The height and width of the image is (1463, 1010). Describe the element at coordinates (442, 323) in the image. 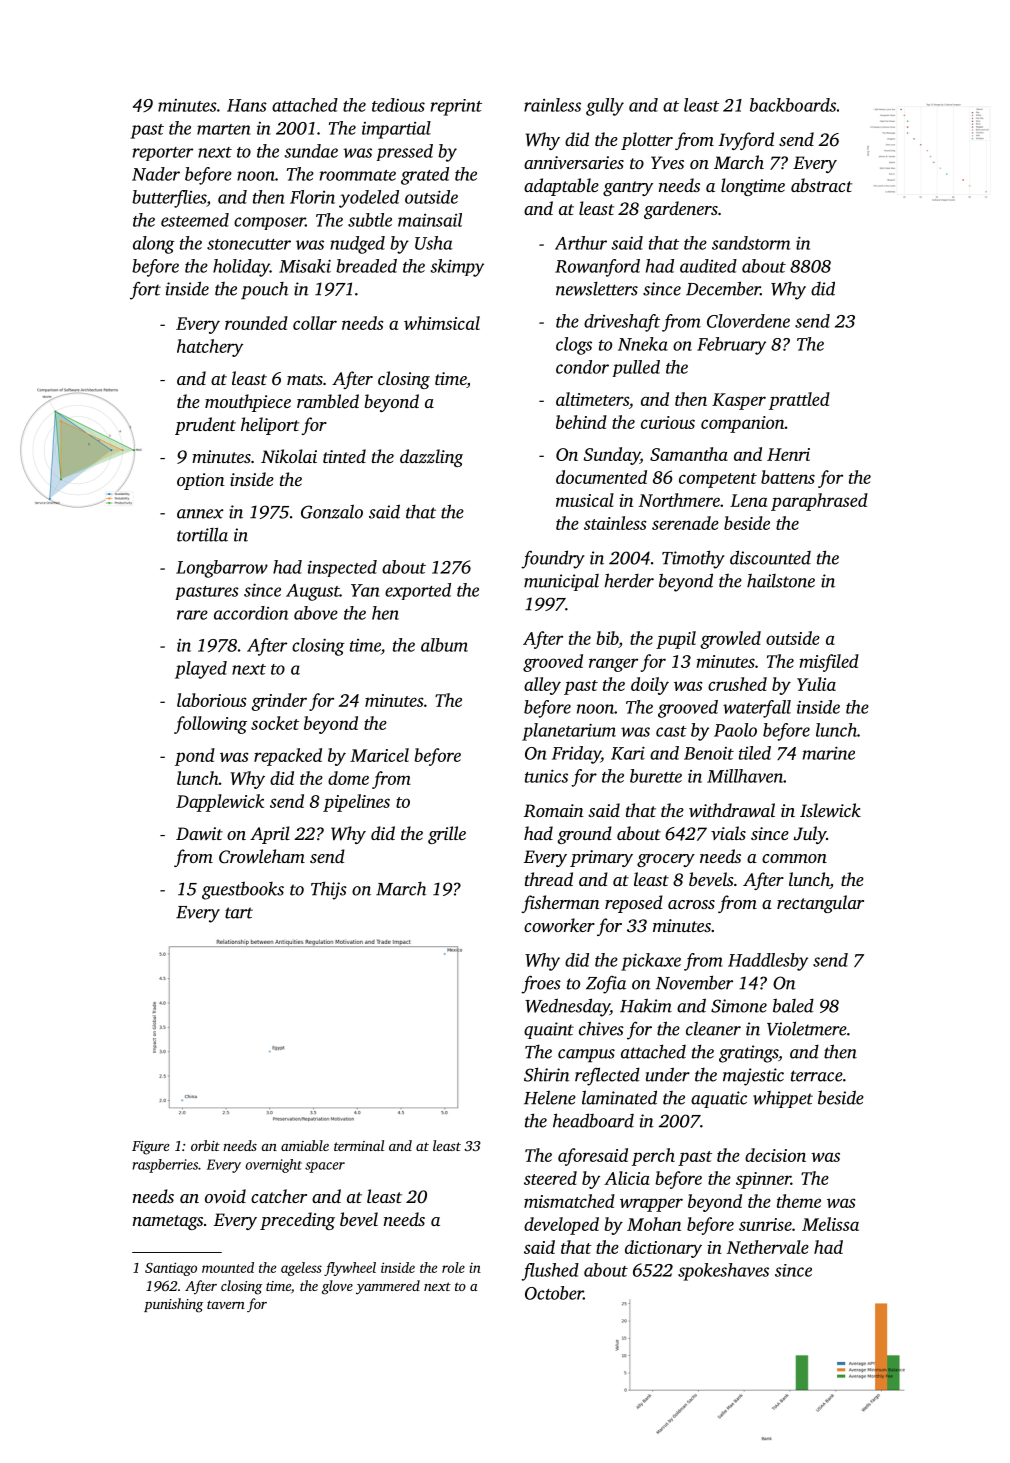

I see `whimsical` at that location.
